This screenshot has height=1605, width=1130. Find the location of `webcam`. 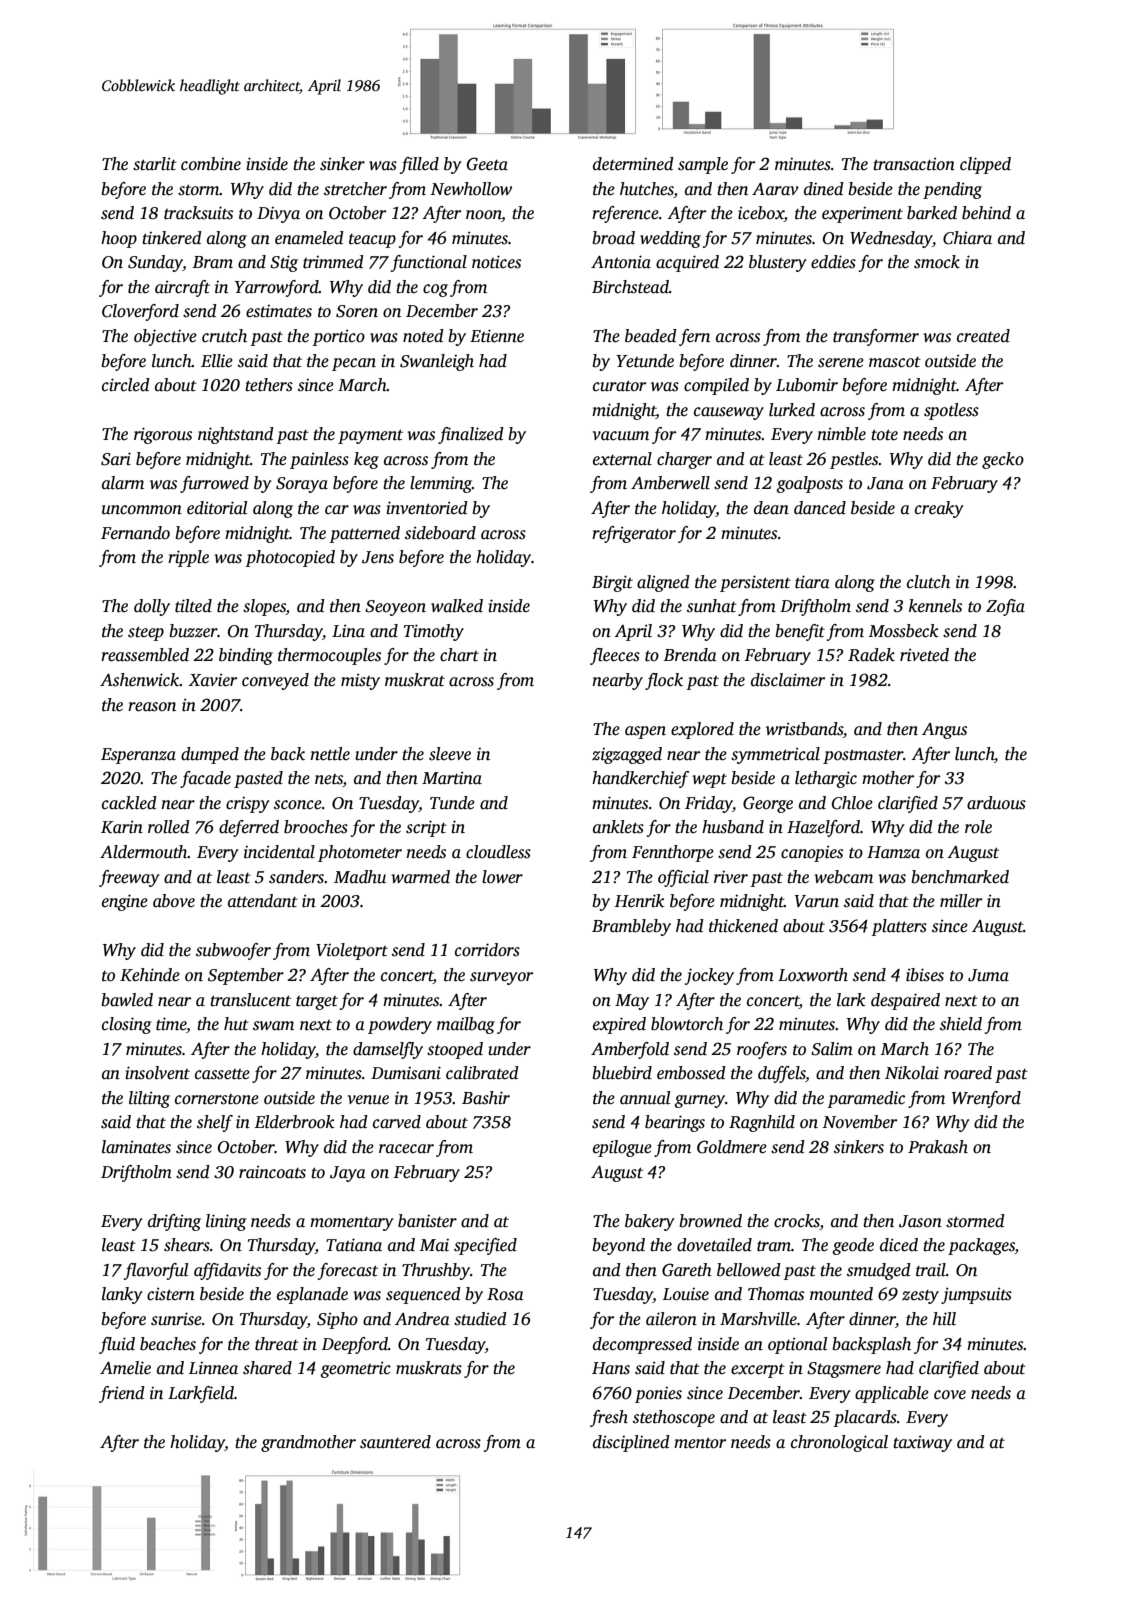

webcam is located at coordinates (843, 877).
